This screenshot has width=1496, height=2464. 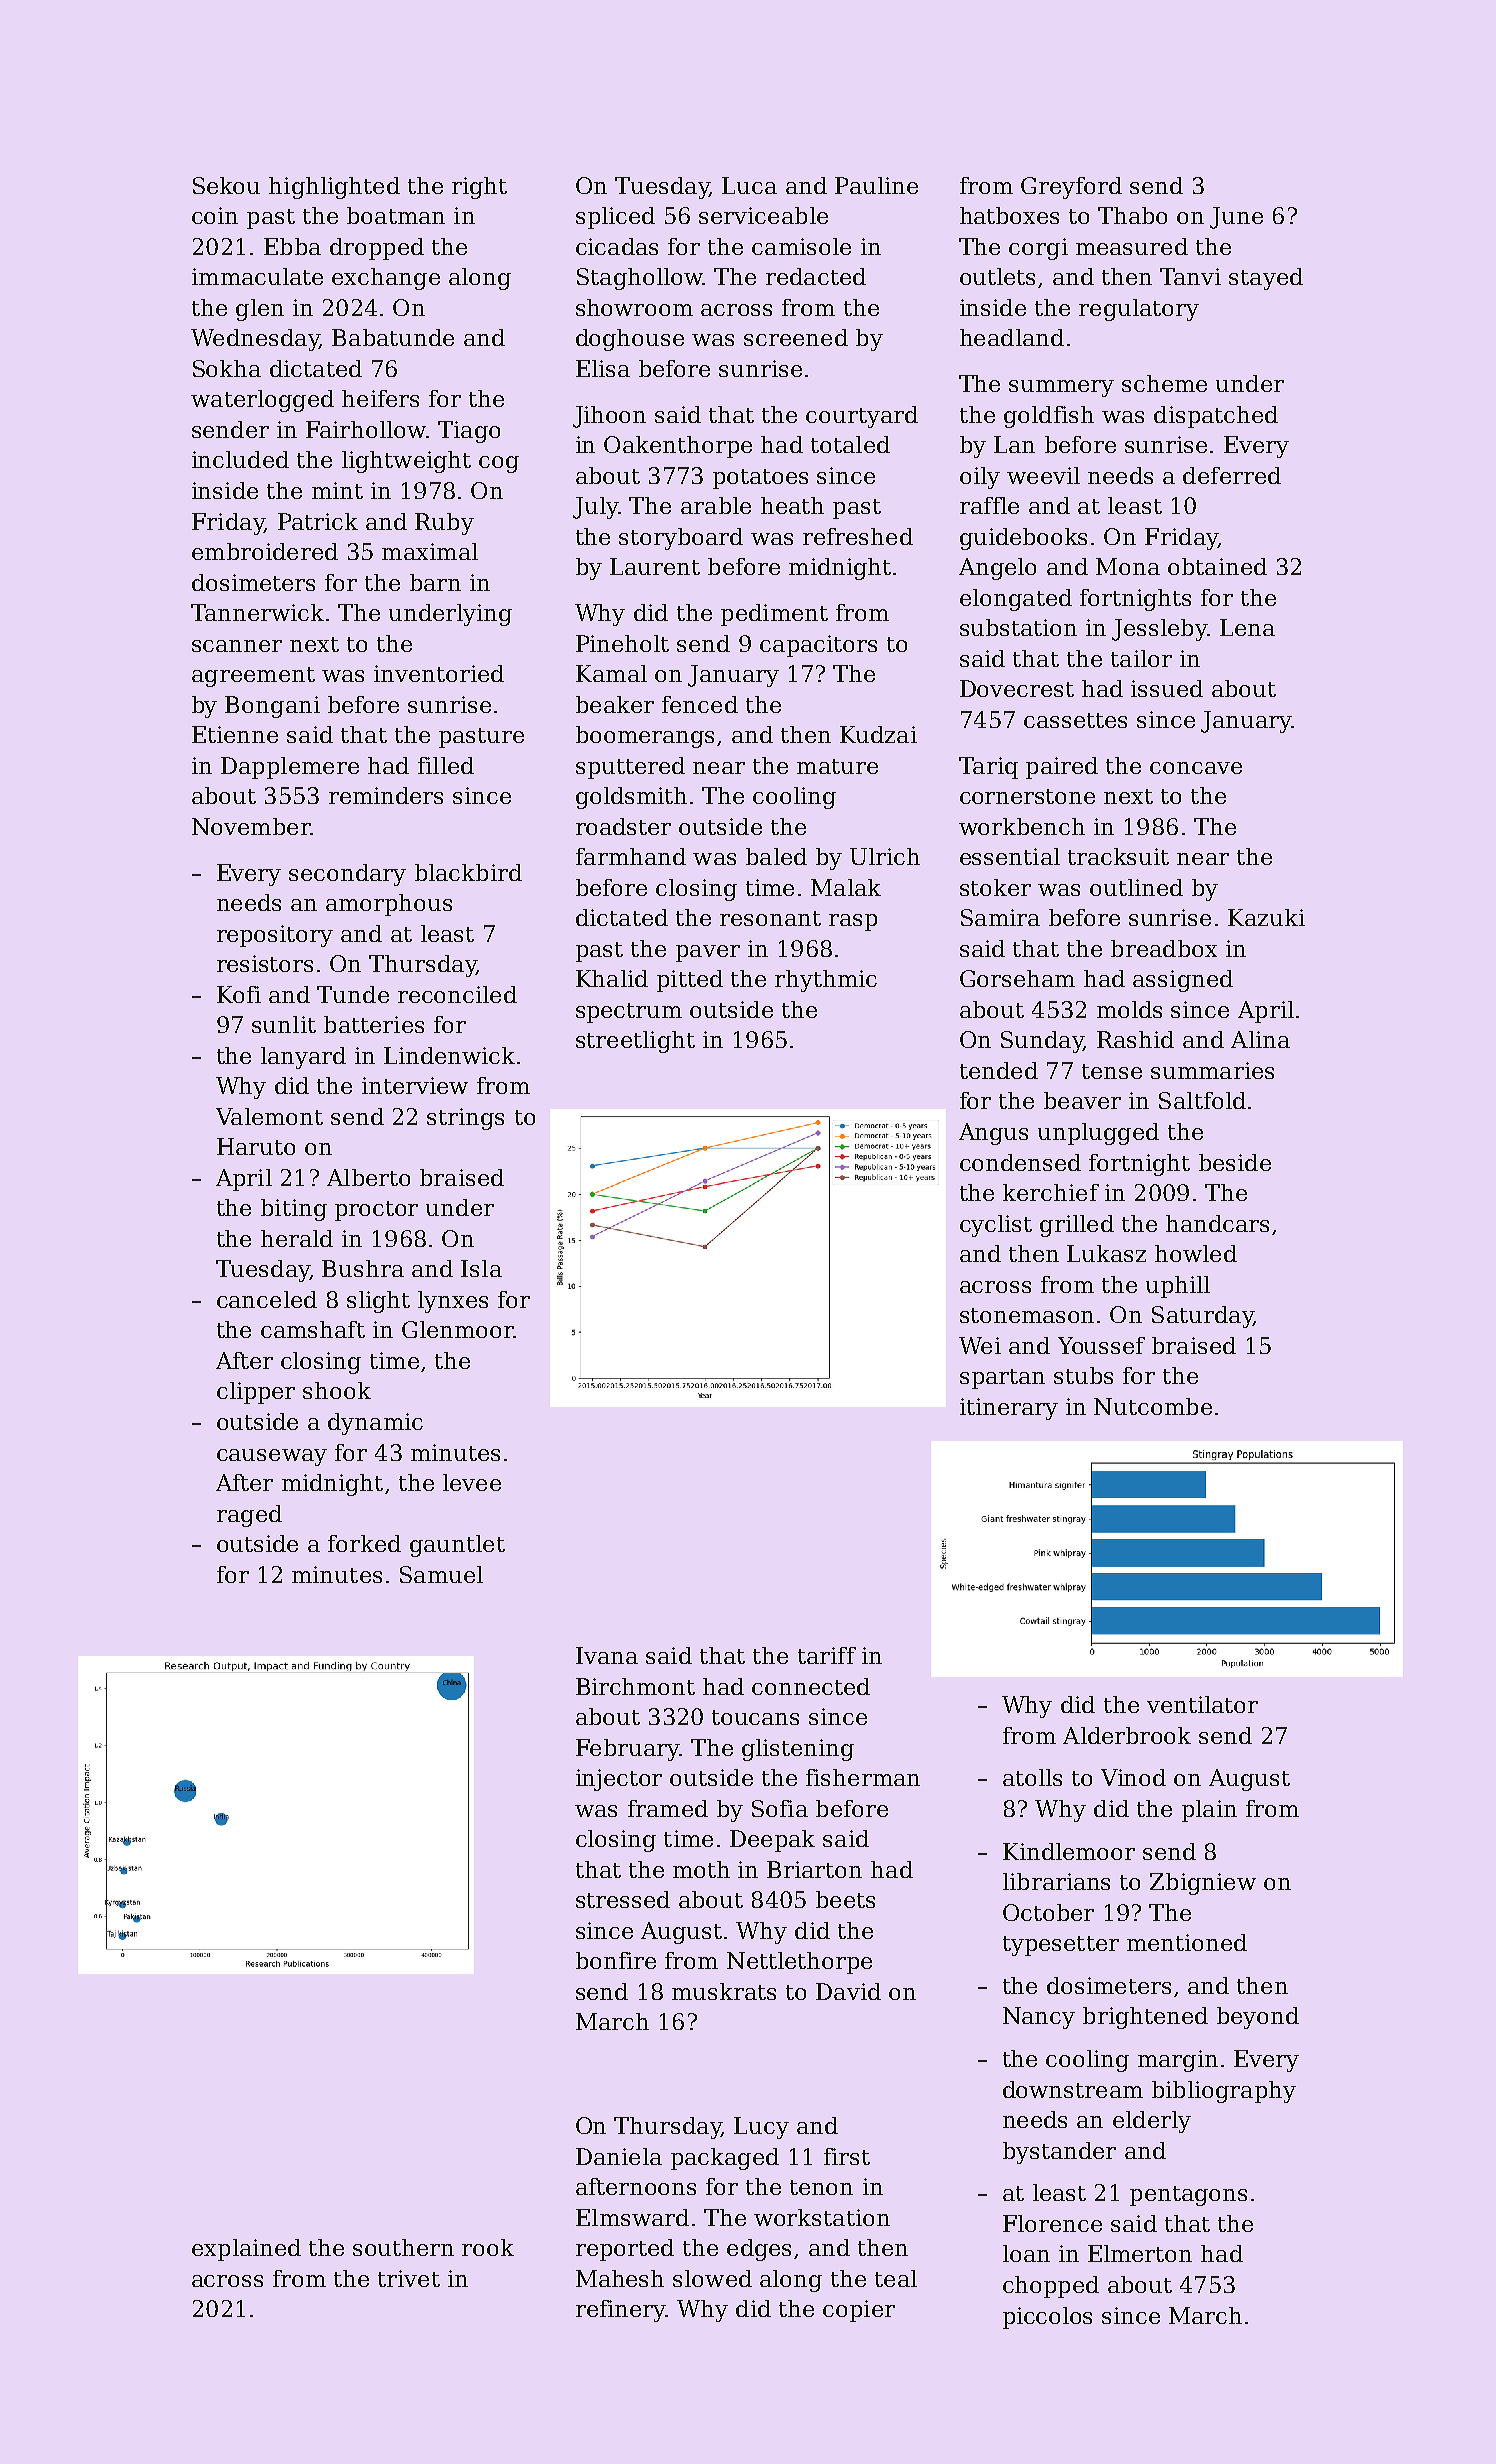 I want to click on Isla, so click(x=481, y=1268).
